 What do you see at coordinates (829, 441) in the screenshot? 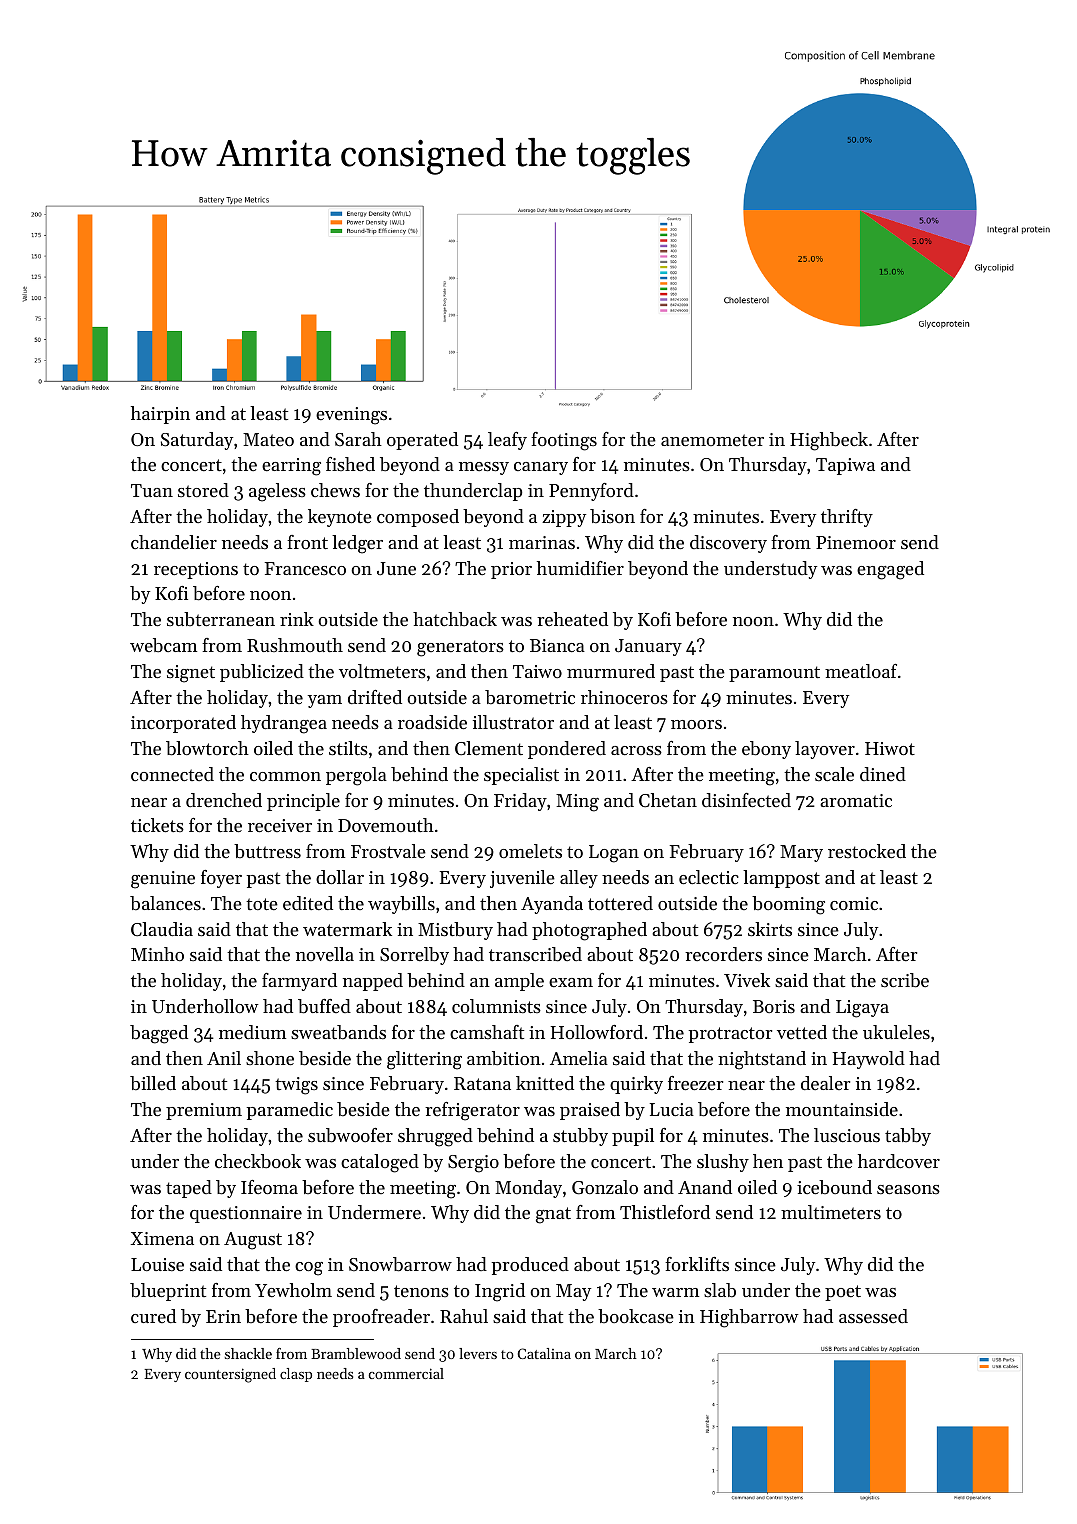
I see `Highbeck` at bounding box center [829, 441].
